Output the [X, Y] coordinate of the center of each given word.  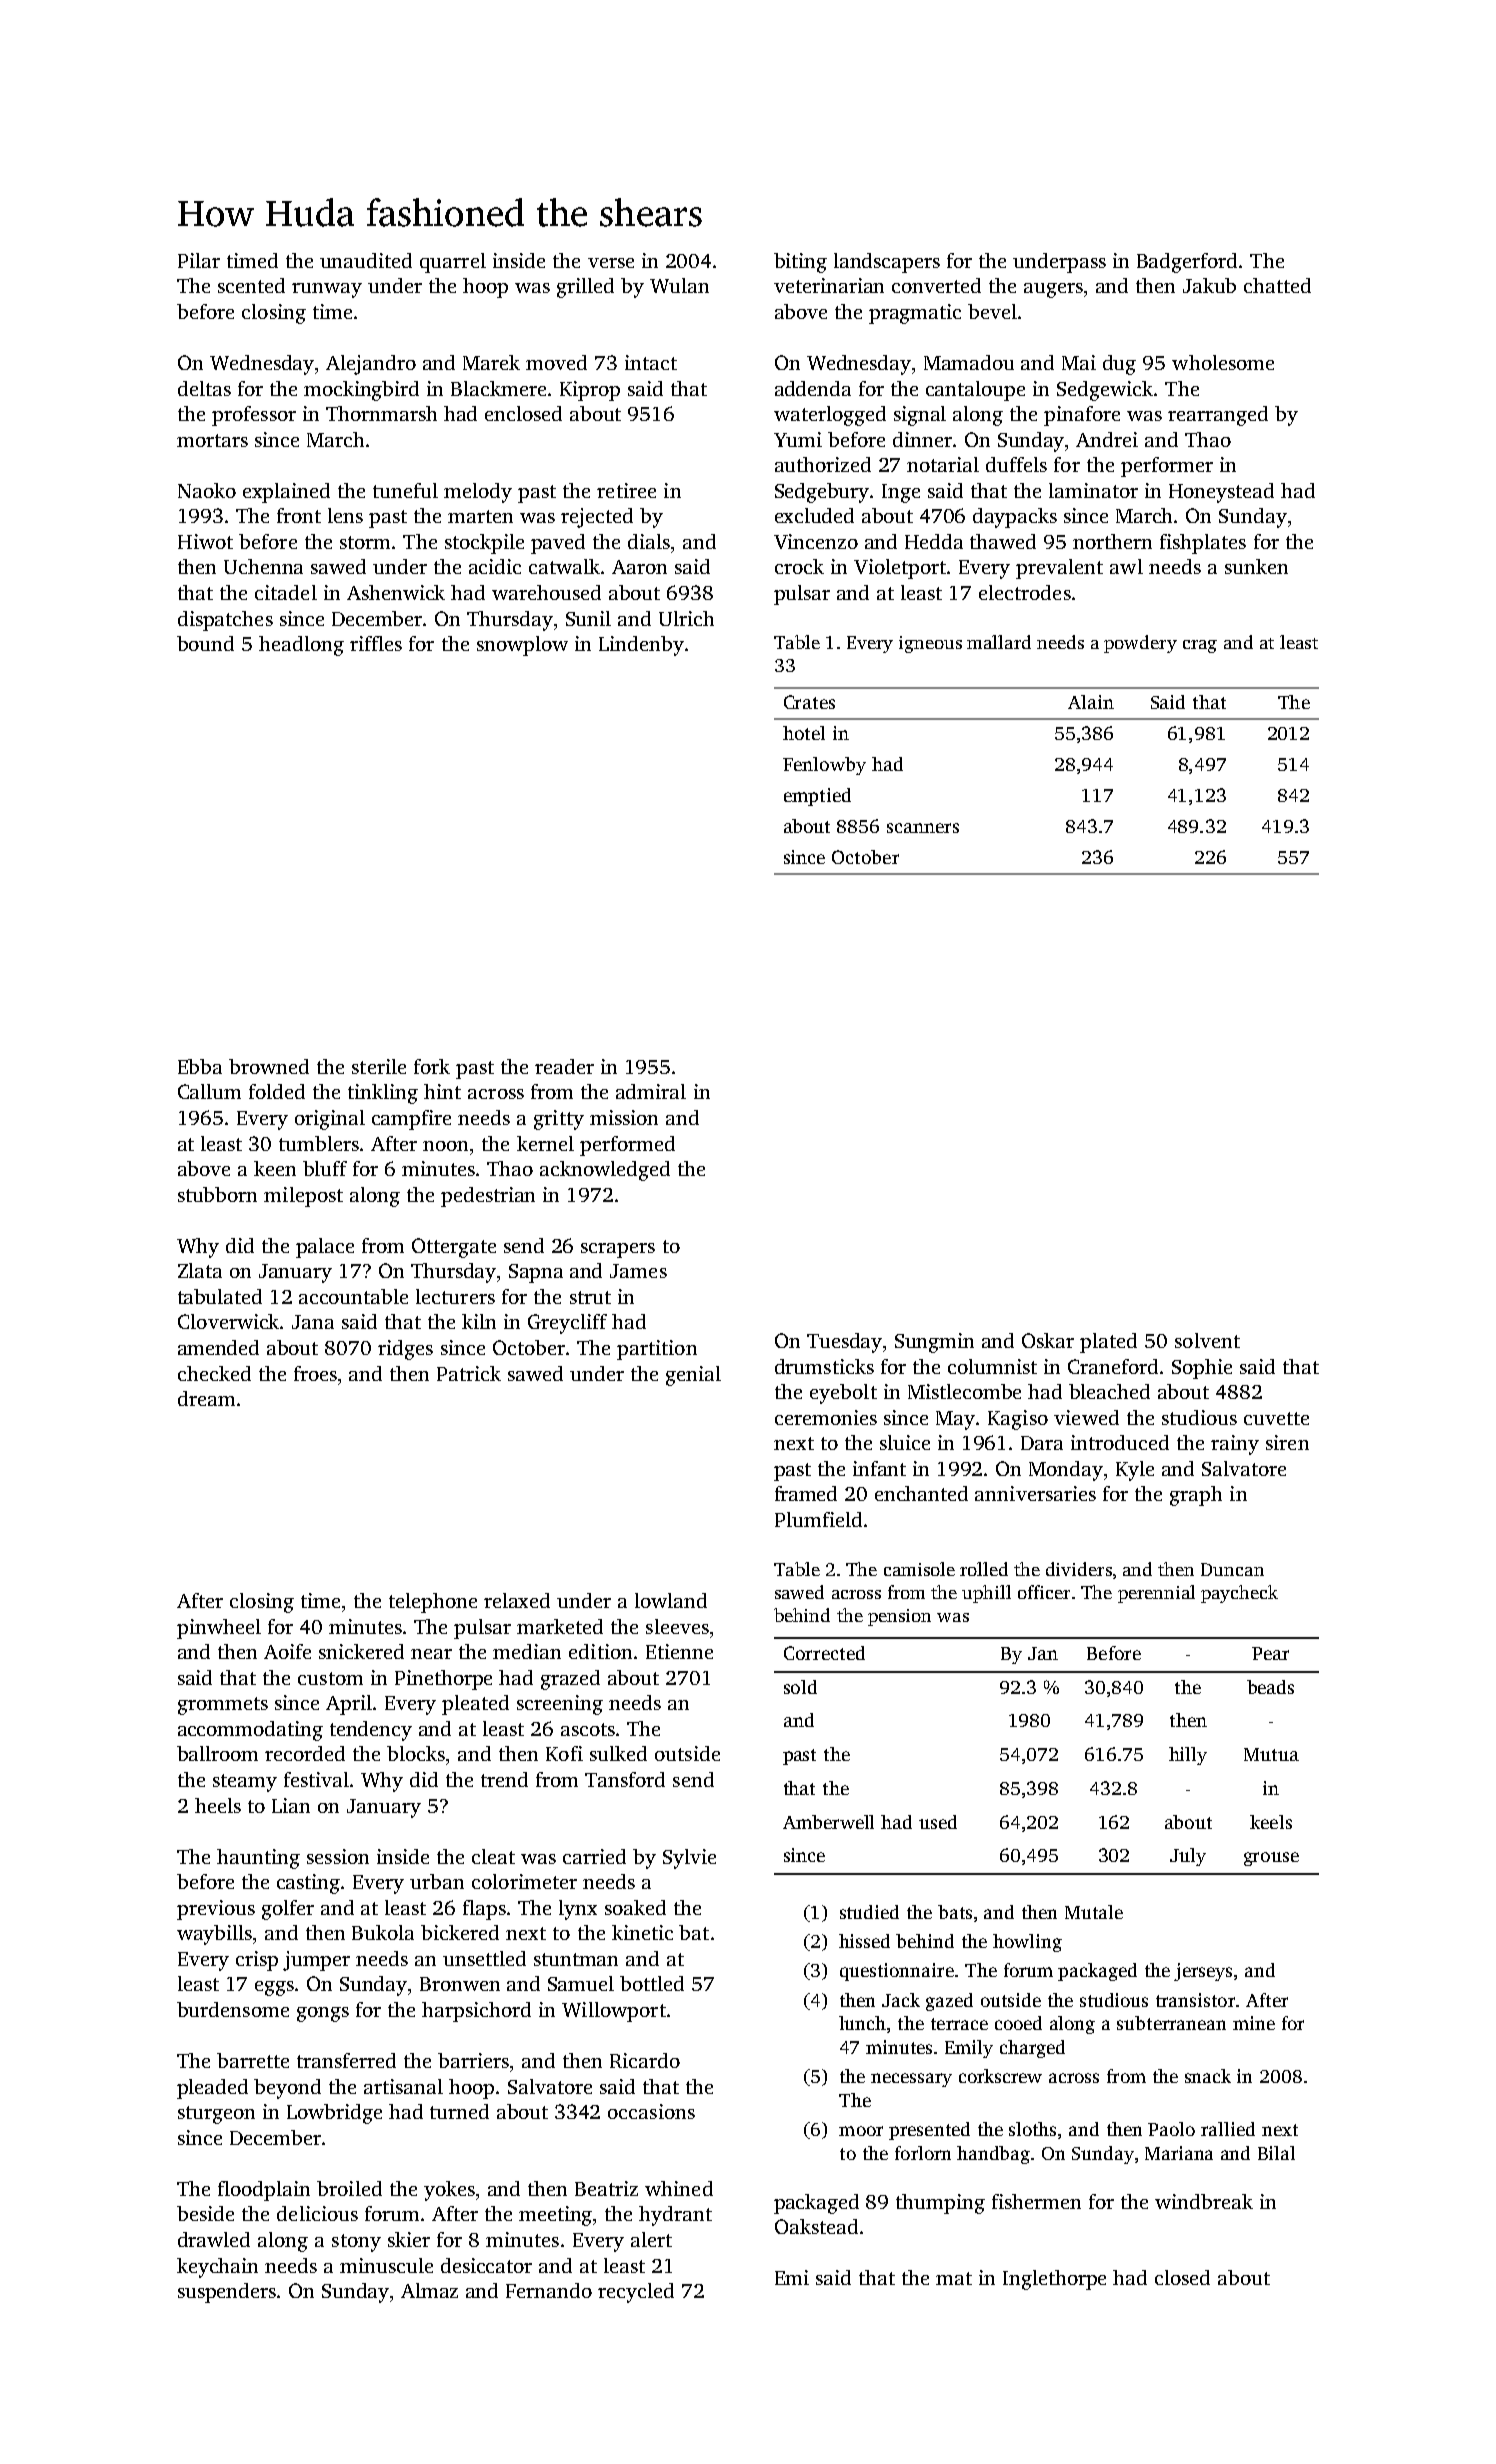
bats [955, 1912]
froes [315, 1373]
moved [556, 362]
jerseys [1203, 1972]
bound [205, 643]
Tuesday [844, 1343]
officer [1044, 1592]
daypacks [1015, 518]
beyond [287, 2089]
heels [218, 1805]
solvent [1207, 1340]
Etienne [679, 1651]
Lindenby [641, 646]
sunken [1256, 566]
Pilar [199, 260]
